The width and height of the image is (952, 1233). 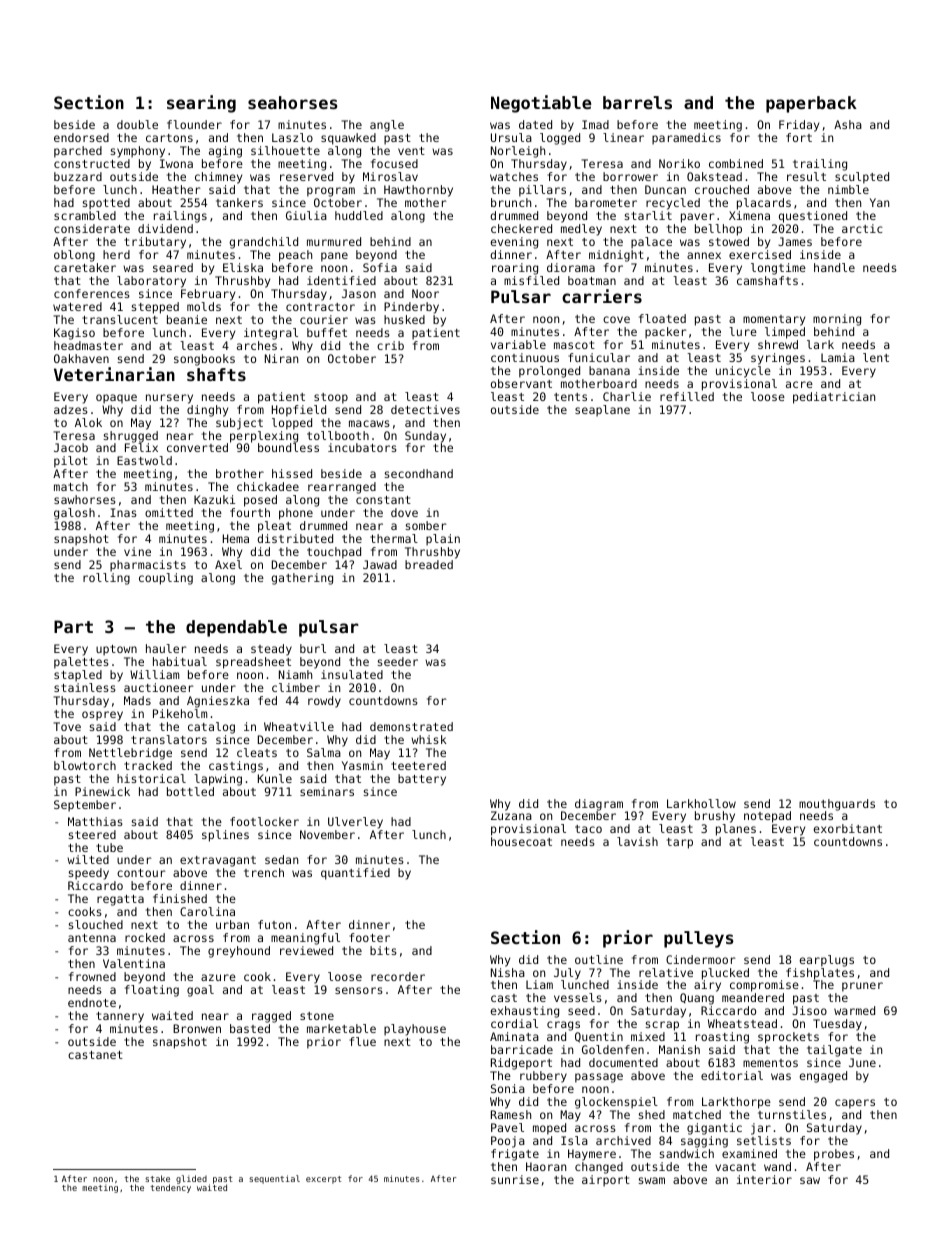 I want to click on stoop, so click(x=331, y=398).
